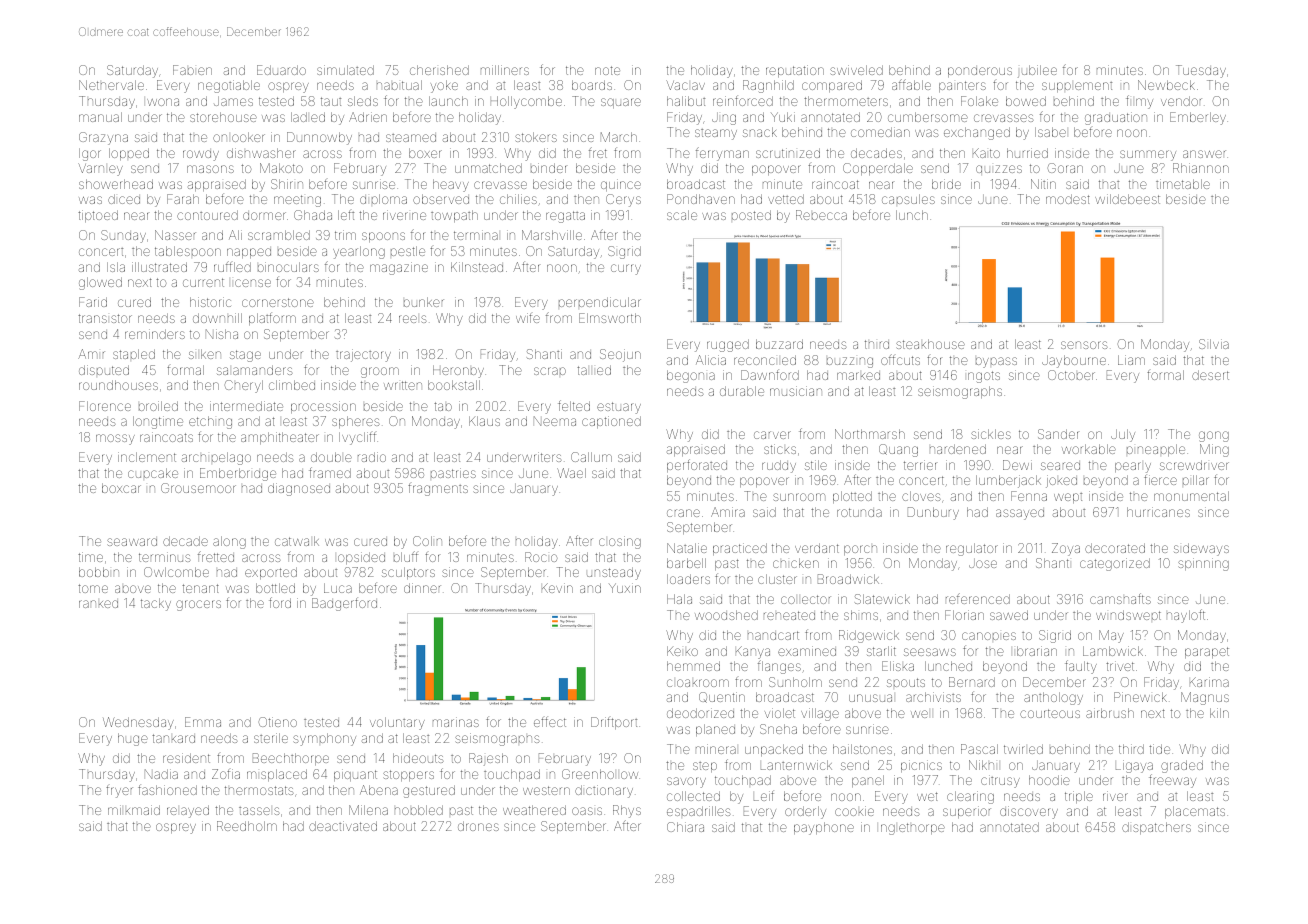 This page has width=1308, height=924. What do you see at coordinates (359, 252) in the page?
I see `yearlong` at bounding box center [359, 252].
